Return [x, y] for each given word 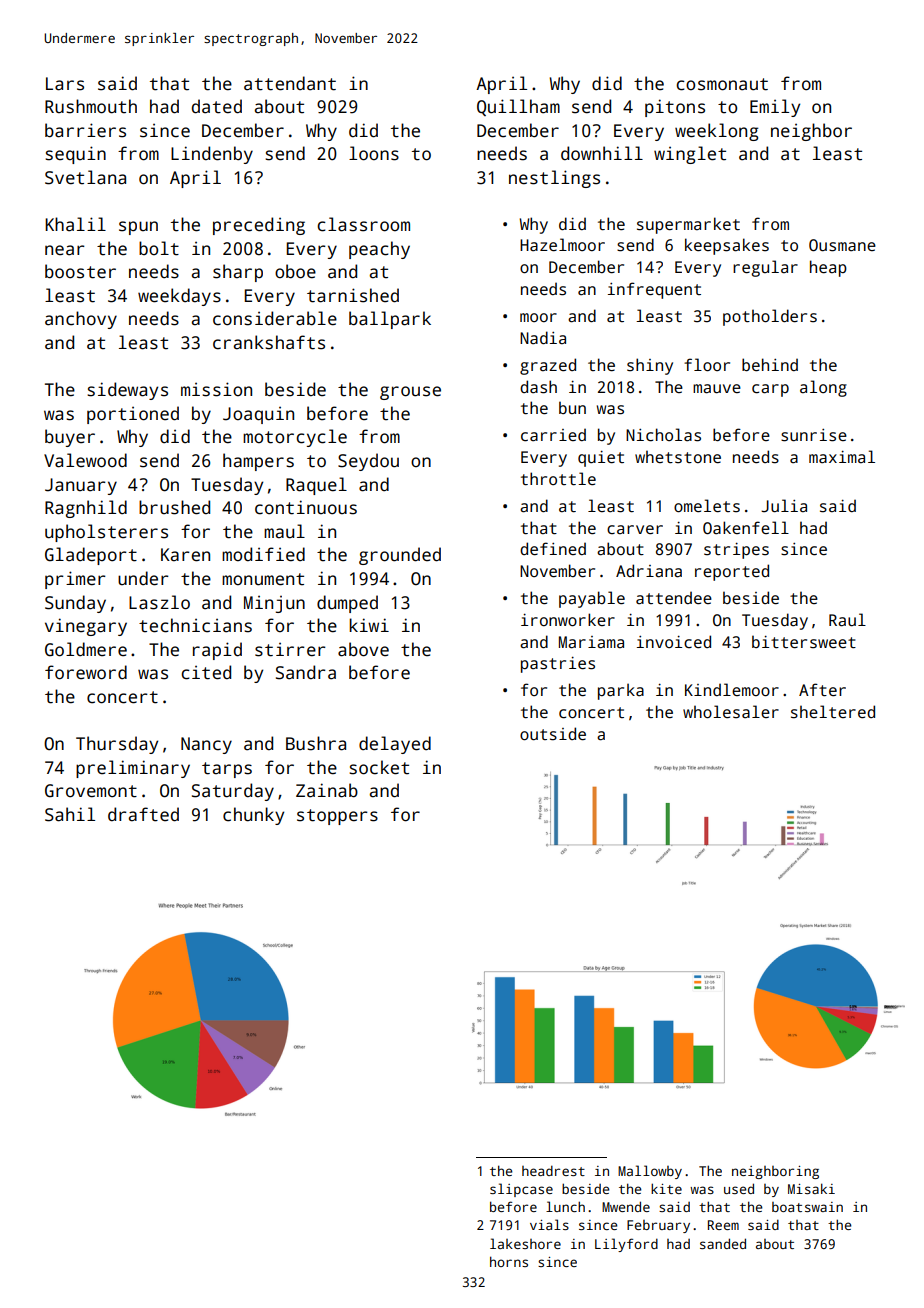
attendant [290, 83]
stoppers [337, 817]
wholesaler [731, 712]
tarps [227, 770]
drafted [143, 814]
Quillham [518, 107]
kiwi [369, 625]
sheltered [833, 712]
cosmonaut [722, 84]
